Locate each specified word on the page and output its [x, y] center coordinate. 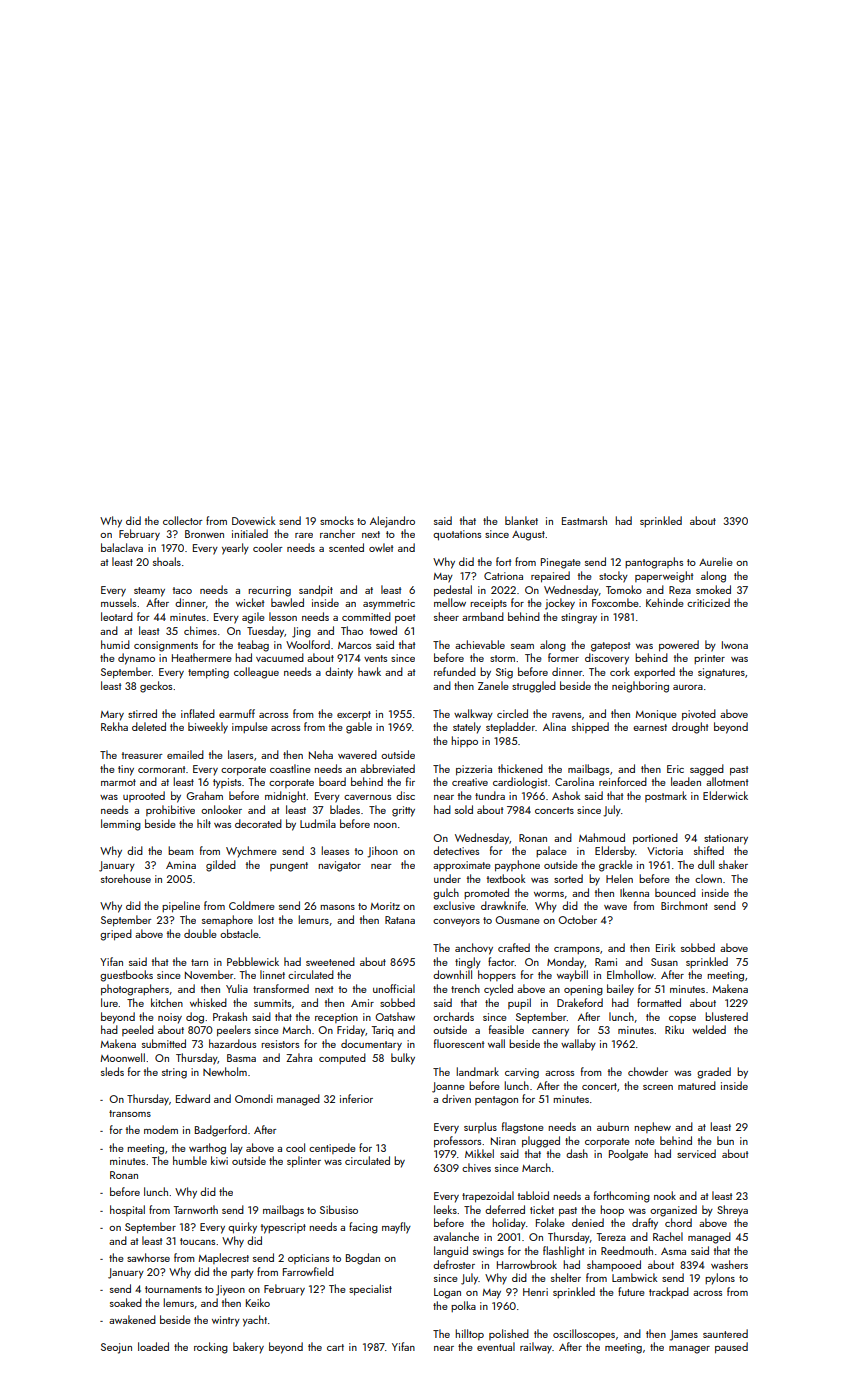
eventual [496, 1346]
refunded [455, 671]
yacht [255, 1321]
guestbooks [126, 976]
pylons [720, 1279]
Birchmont [684, 905]
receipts [488, 604]
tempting [208, 673]
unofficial [394, 988]
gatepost [610, 647]
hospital [127, 1210]
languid [451, 1252]
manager [689, 1350]
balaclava [122, 547]
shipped [590, 727]
